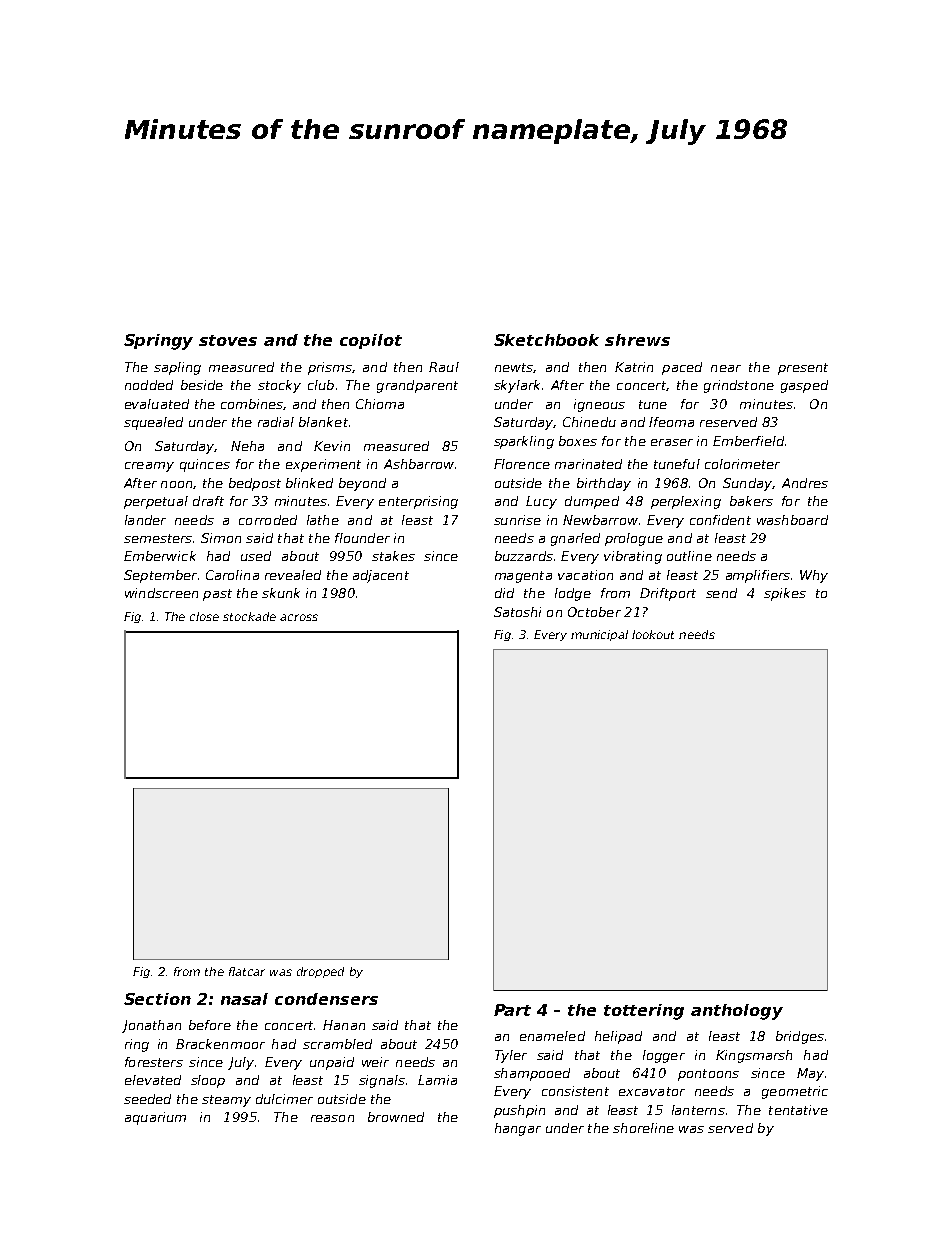 This document has height=1233, width=952. Describe the element at coordinates (244, 999) in the document. I see `nasal` at that location.
